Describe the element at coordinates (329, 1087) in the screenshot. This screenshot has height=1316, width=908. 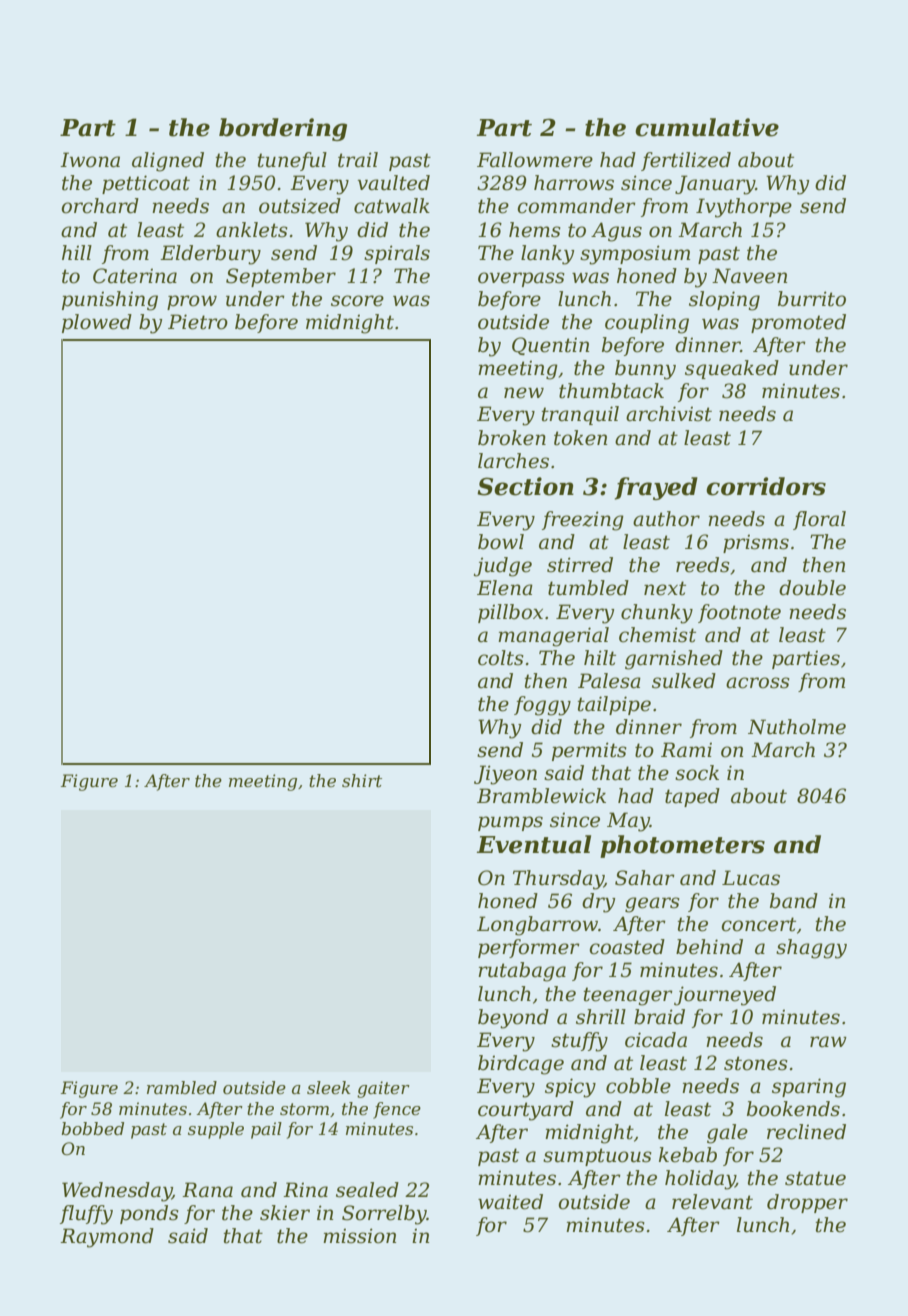
I see `sleek` at that location.
